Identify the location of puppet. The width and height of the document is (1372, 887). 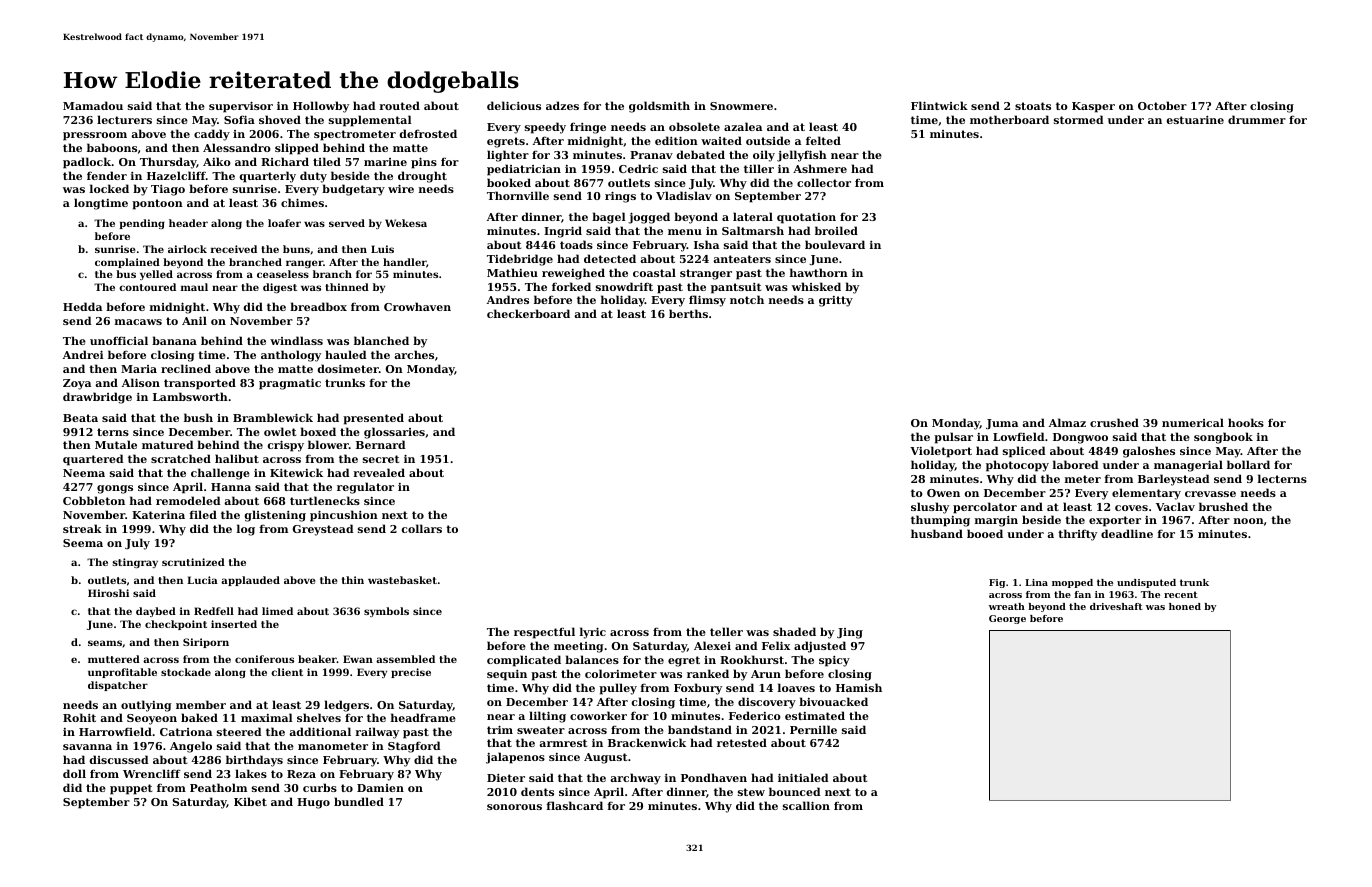
(131, 789).
